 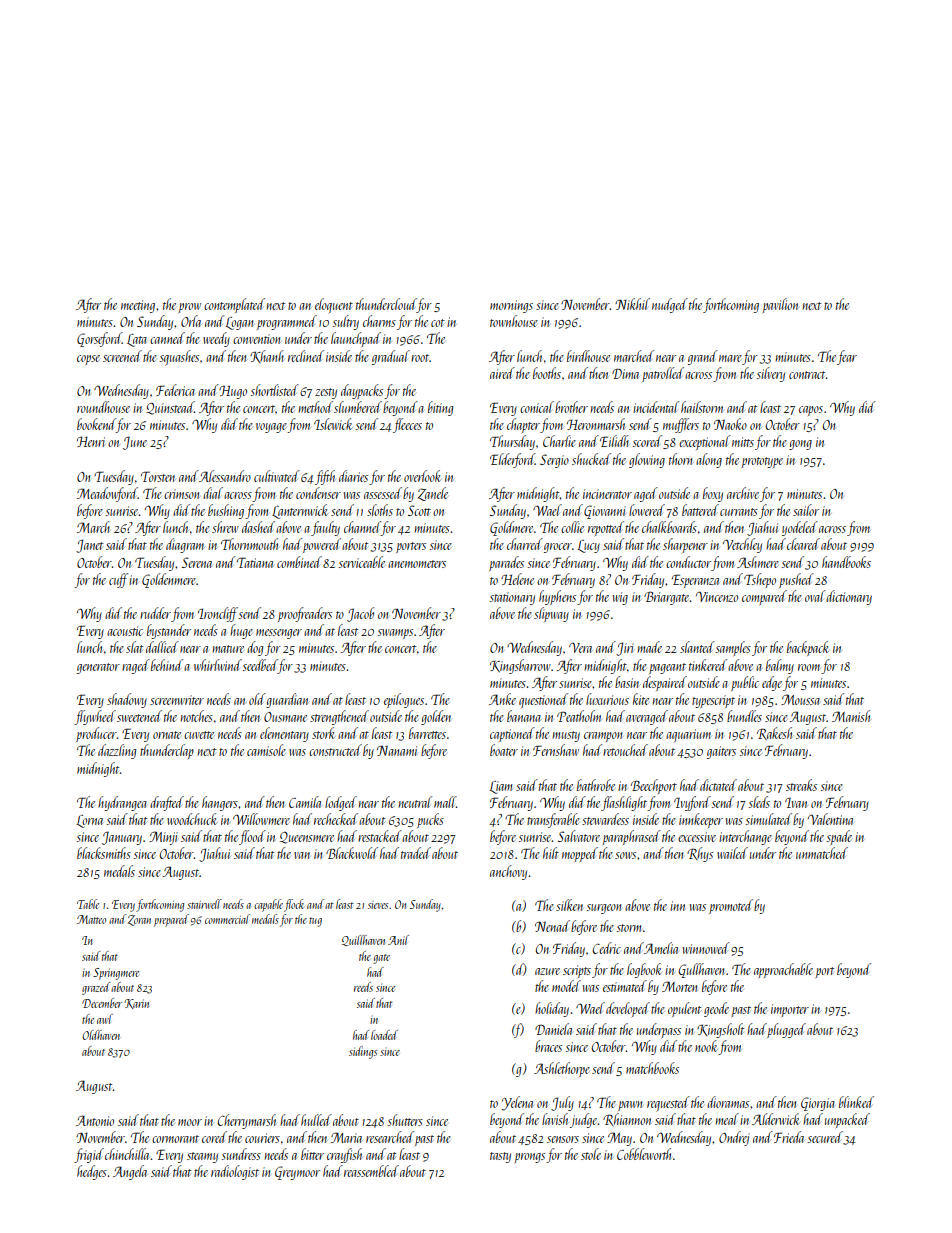 I want to click on balmy, so click(x=780, y=666).
